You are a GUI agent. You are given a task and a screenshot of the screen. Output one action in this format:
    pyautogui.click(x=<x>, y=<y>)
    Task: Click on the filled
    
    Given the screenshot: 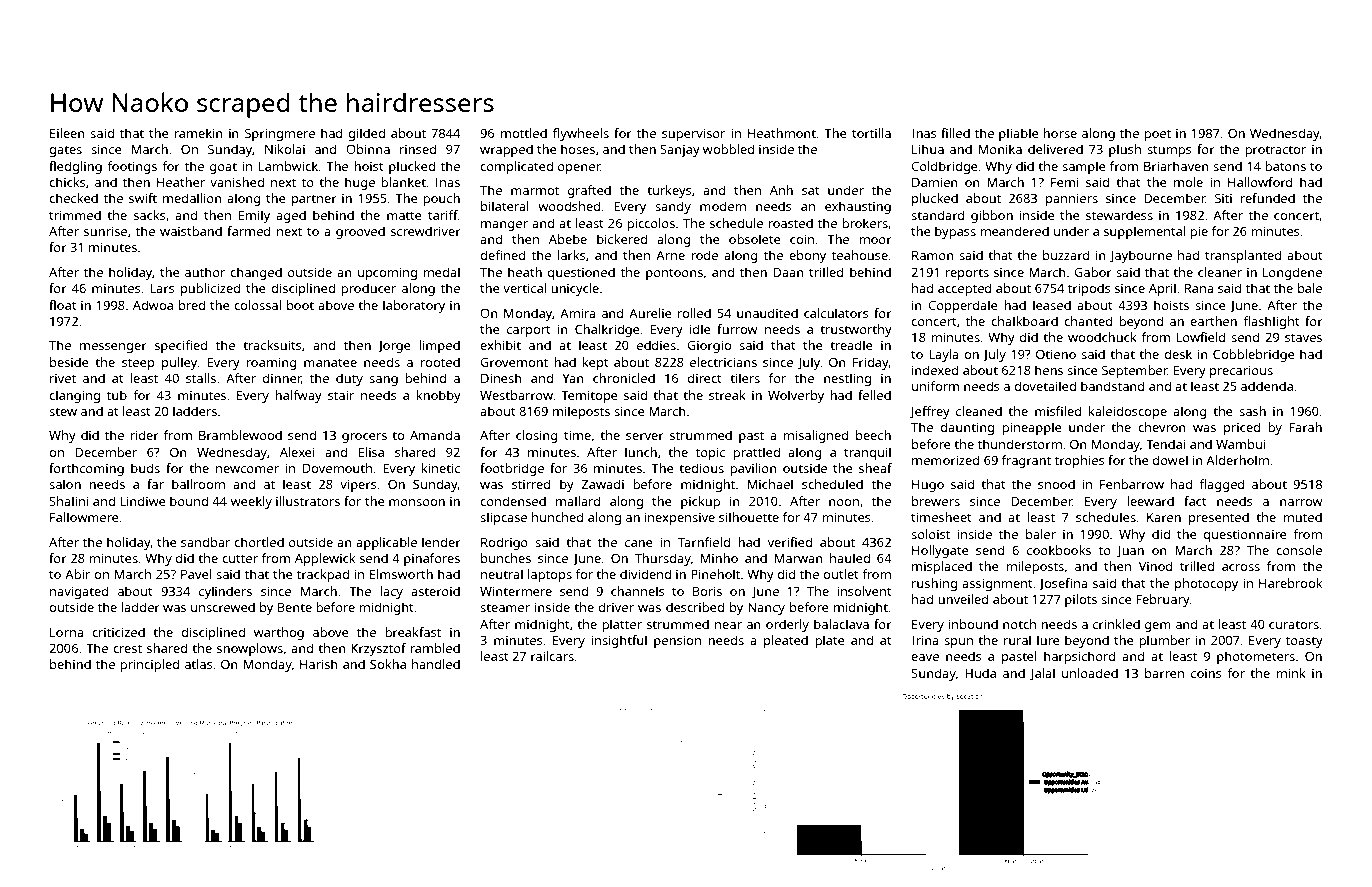 What is the action you would take?
    pyautogui.click(x=955, y=133)
